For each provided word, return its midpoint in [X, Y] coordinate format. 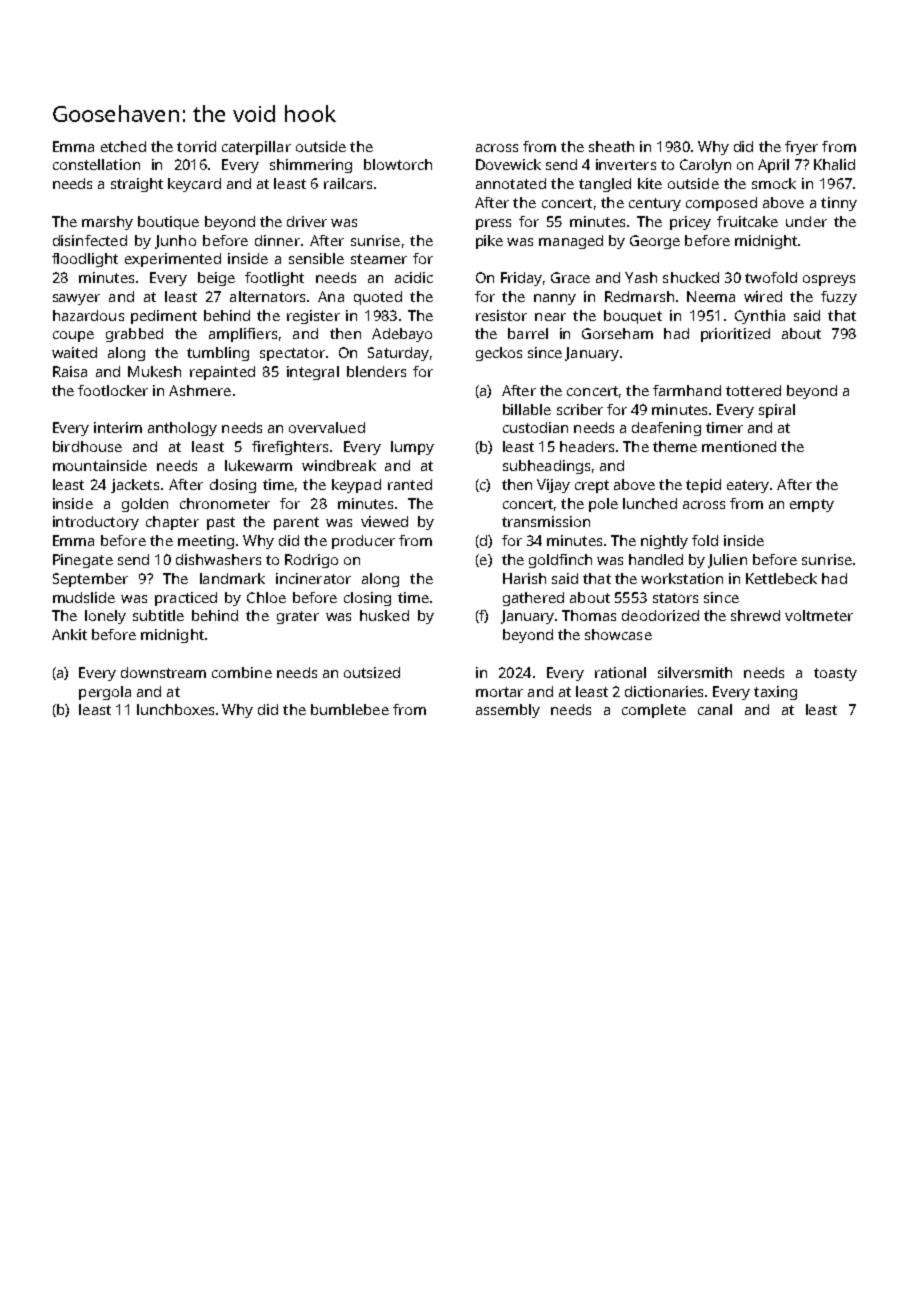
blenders [376, 371]
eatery [748, 486]
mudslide [84, 597]
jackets [135, 486]
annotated [511, 183]
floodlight [85, 260]
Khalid [834, 164]
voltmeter [819, 615]
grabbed [134, 335]
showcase [618, 634]
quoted [378, 298]
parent [296, 523]
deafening [666, 429]
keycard [194, 185]
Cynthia [760, 317]
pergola [105, 693]
